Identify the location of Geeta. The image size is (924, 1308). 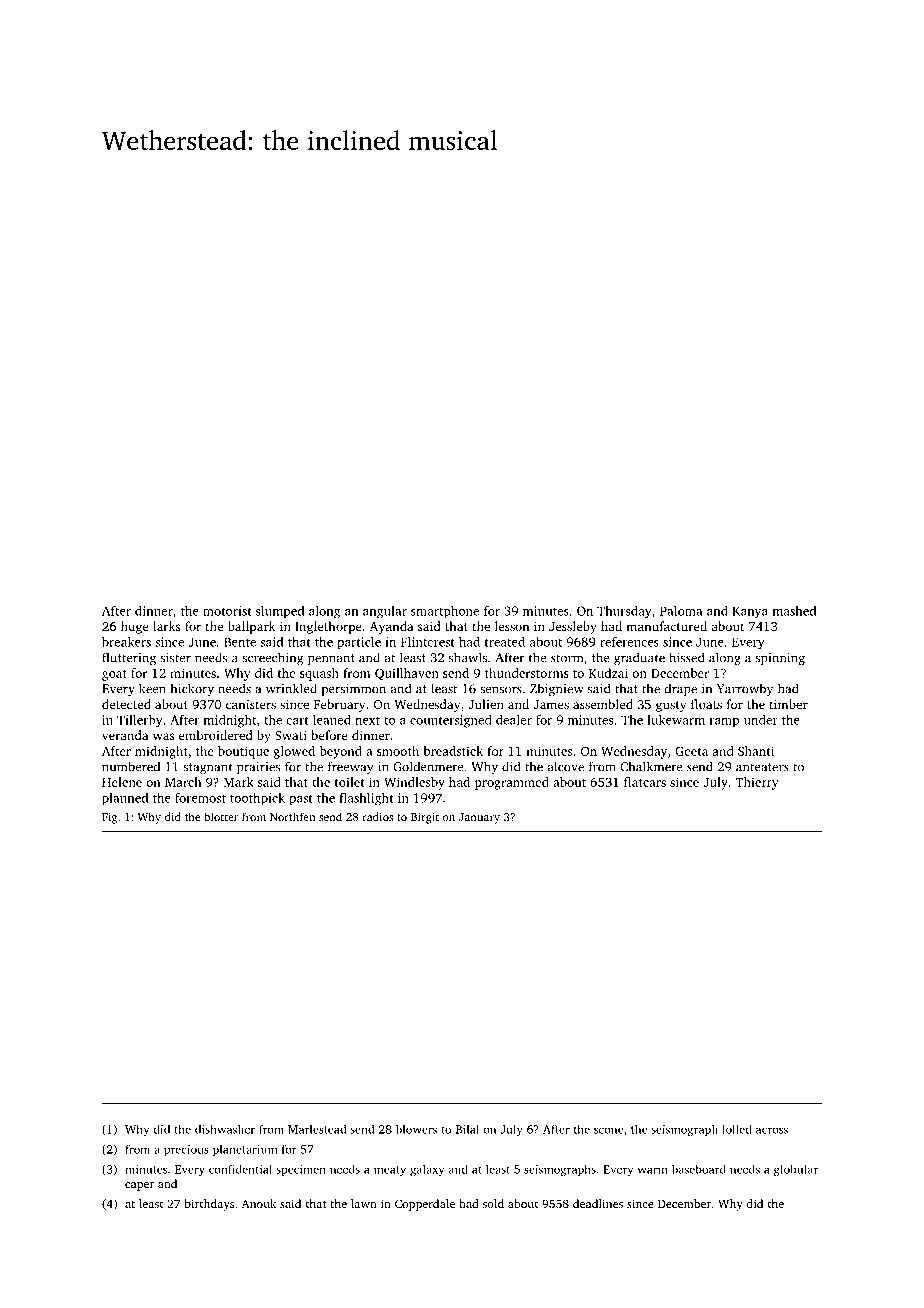
(691, 751).
